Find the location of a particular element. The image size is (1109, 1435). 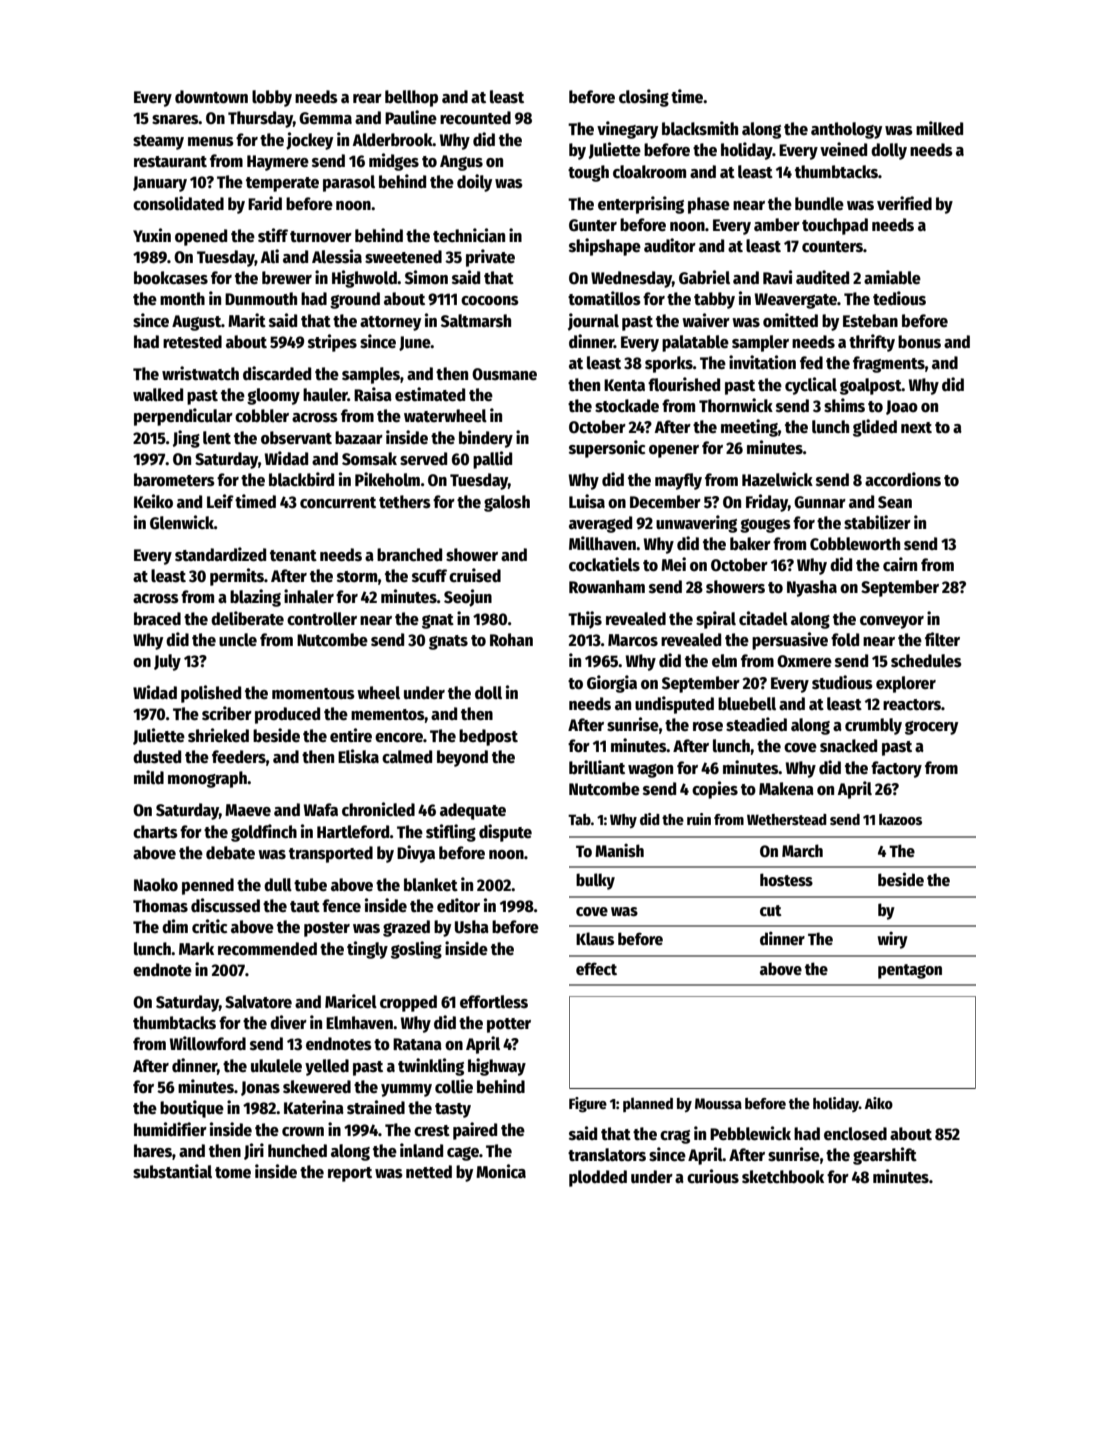

rear is located at coordinates (367, 99).
